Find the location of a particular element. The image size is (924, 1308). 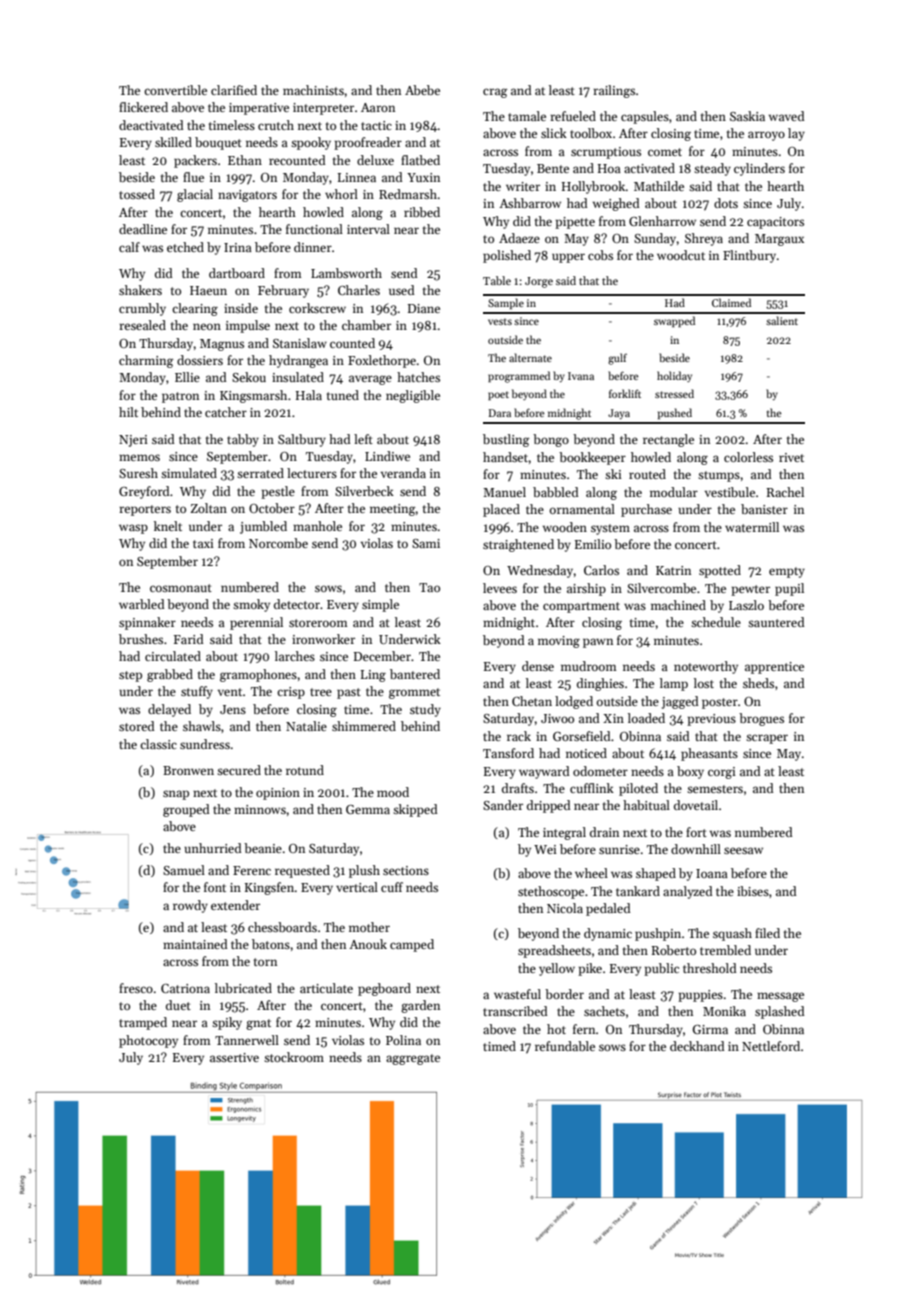

integral is located at coordinates (564, 833).
